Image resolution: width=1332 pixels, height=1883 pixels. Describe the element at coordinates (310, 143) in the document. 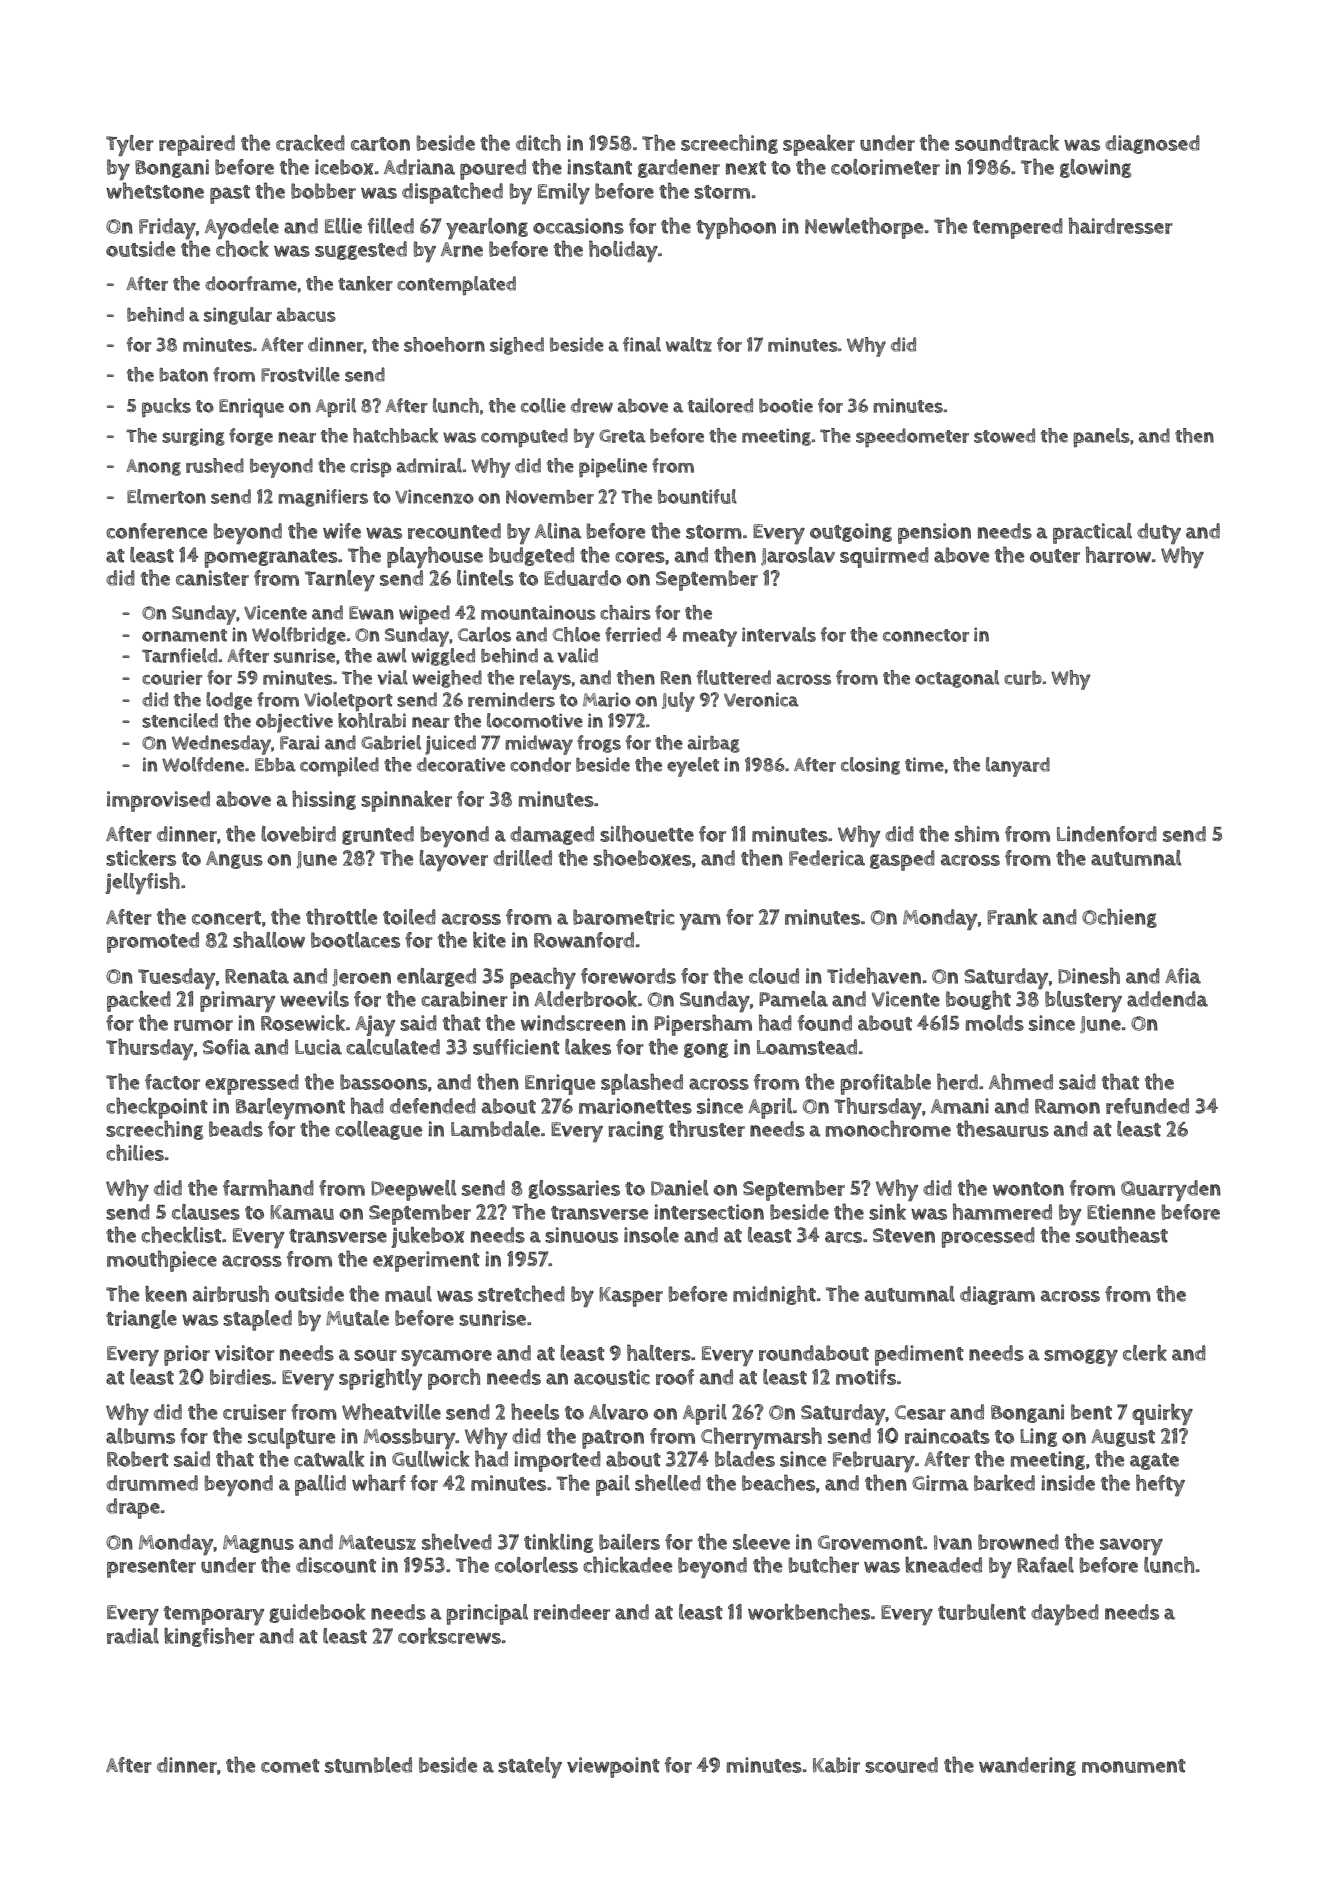

I see `cracked` at that location.
